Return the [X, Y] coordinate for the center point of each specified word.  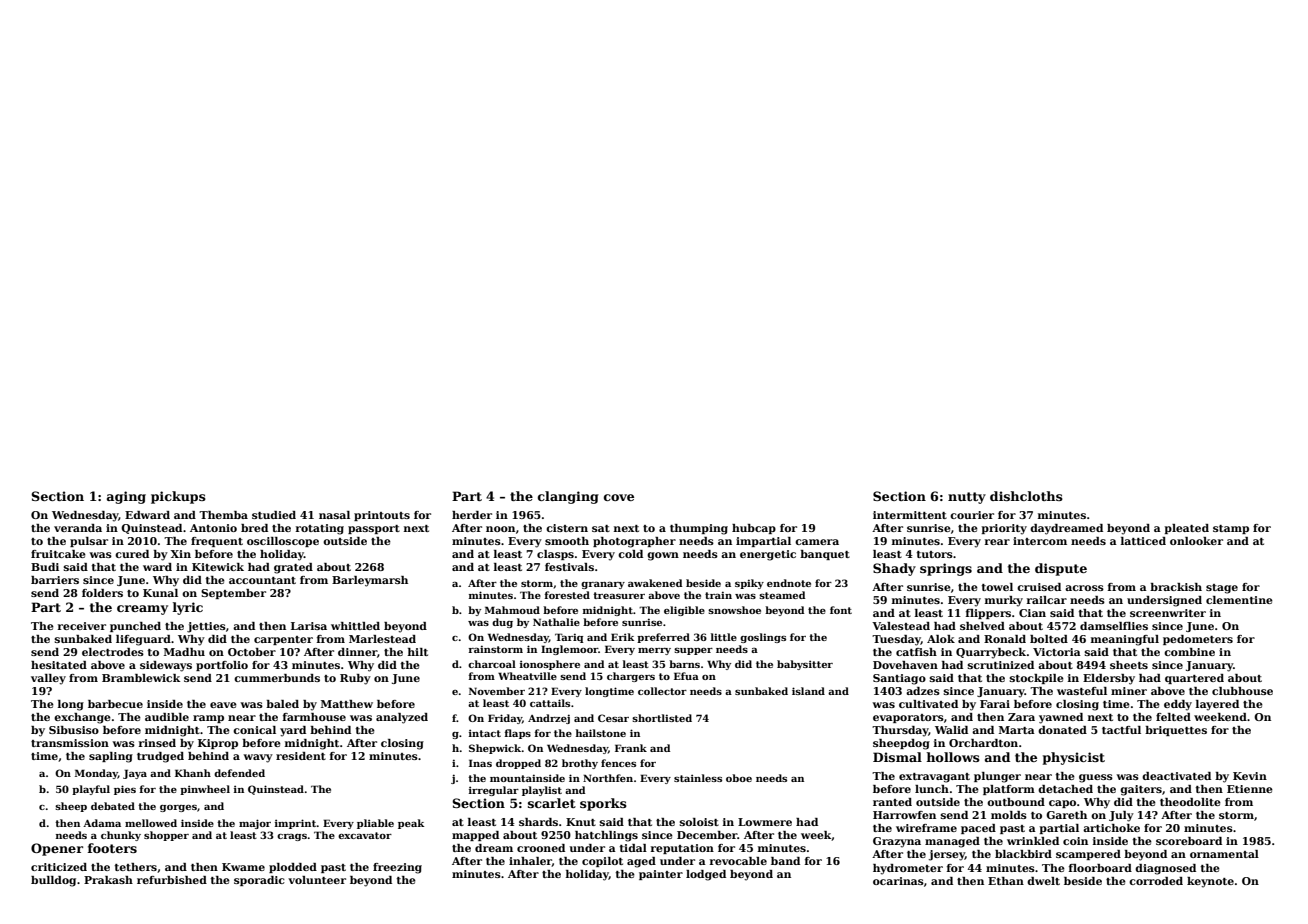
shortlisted [662, 718]
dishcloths [1026, 496]
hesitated [59, 665]
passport [374, 529]
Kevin [1250, 776]
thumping [699, 529]
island [808, 691]
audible [167, 717]
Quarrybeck [991, 653]
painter [661, 875]
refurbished [172, 880]
